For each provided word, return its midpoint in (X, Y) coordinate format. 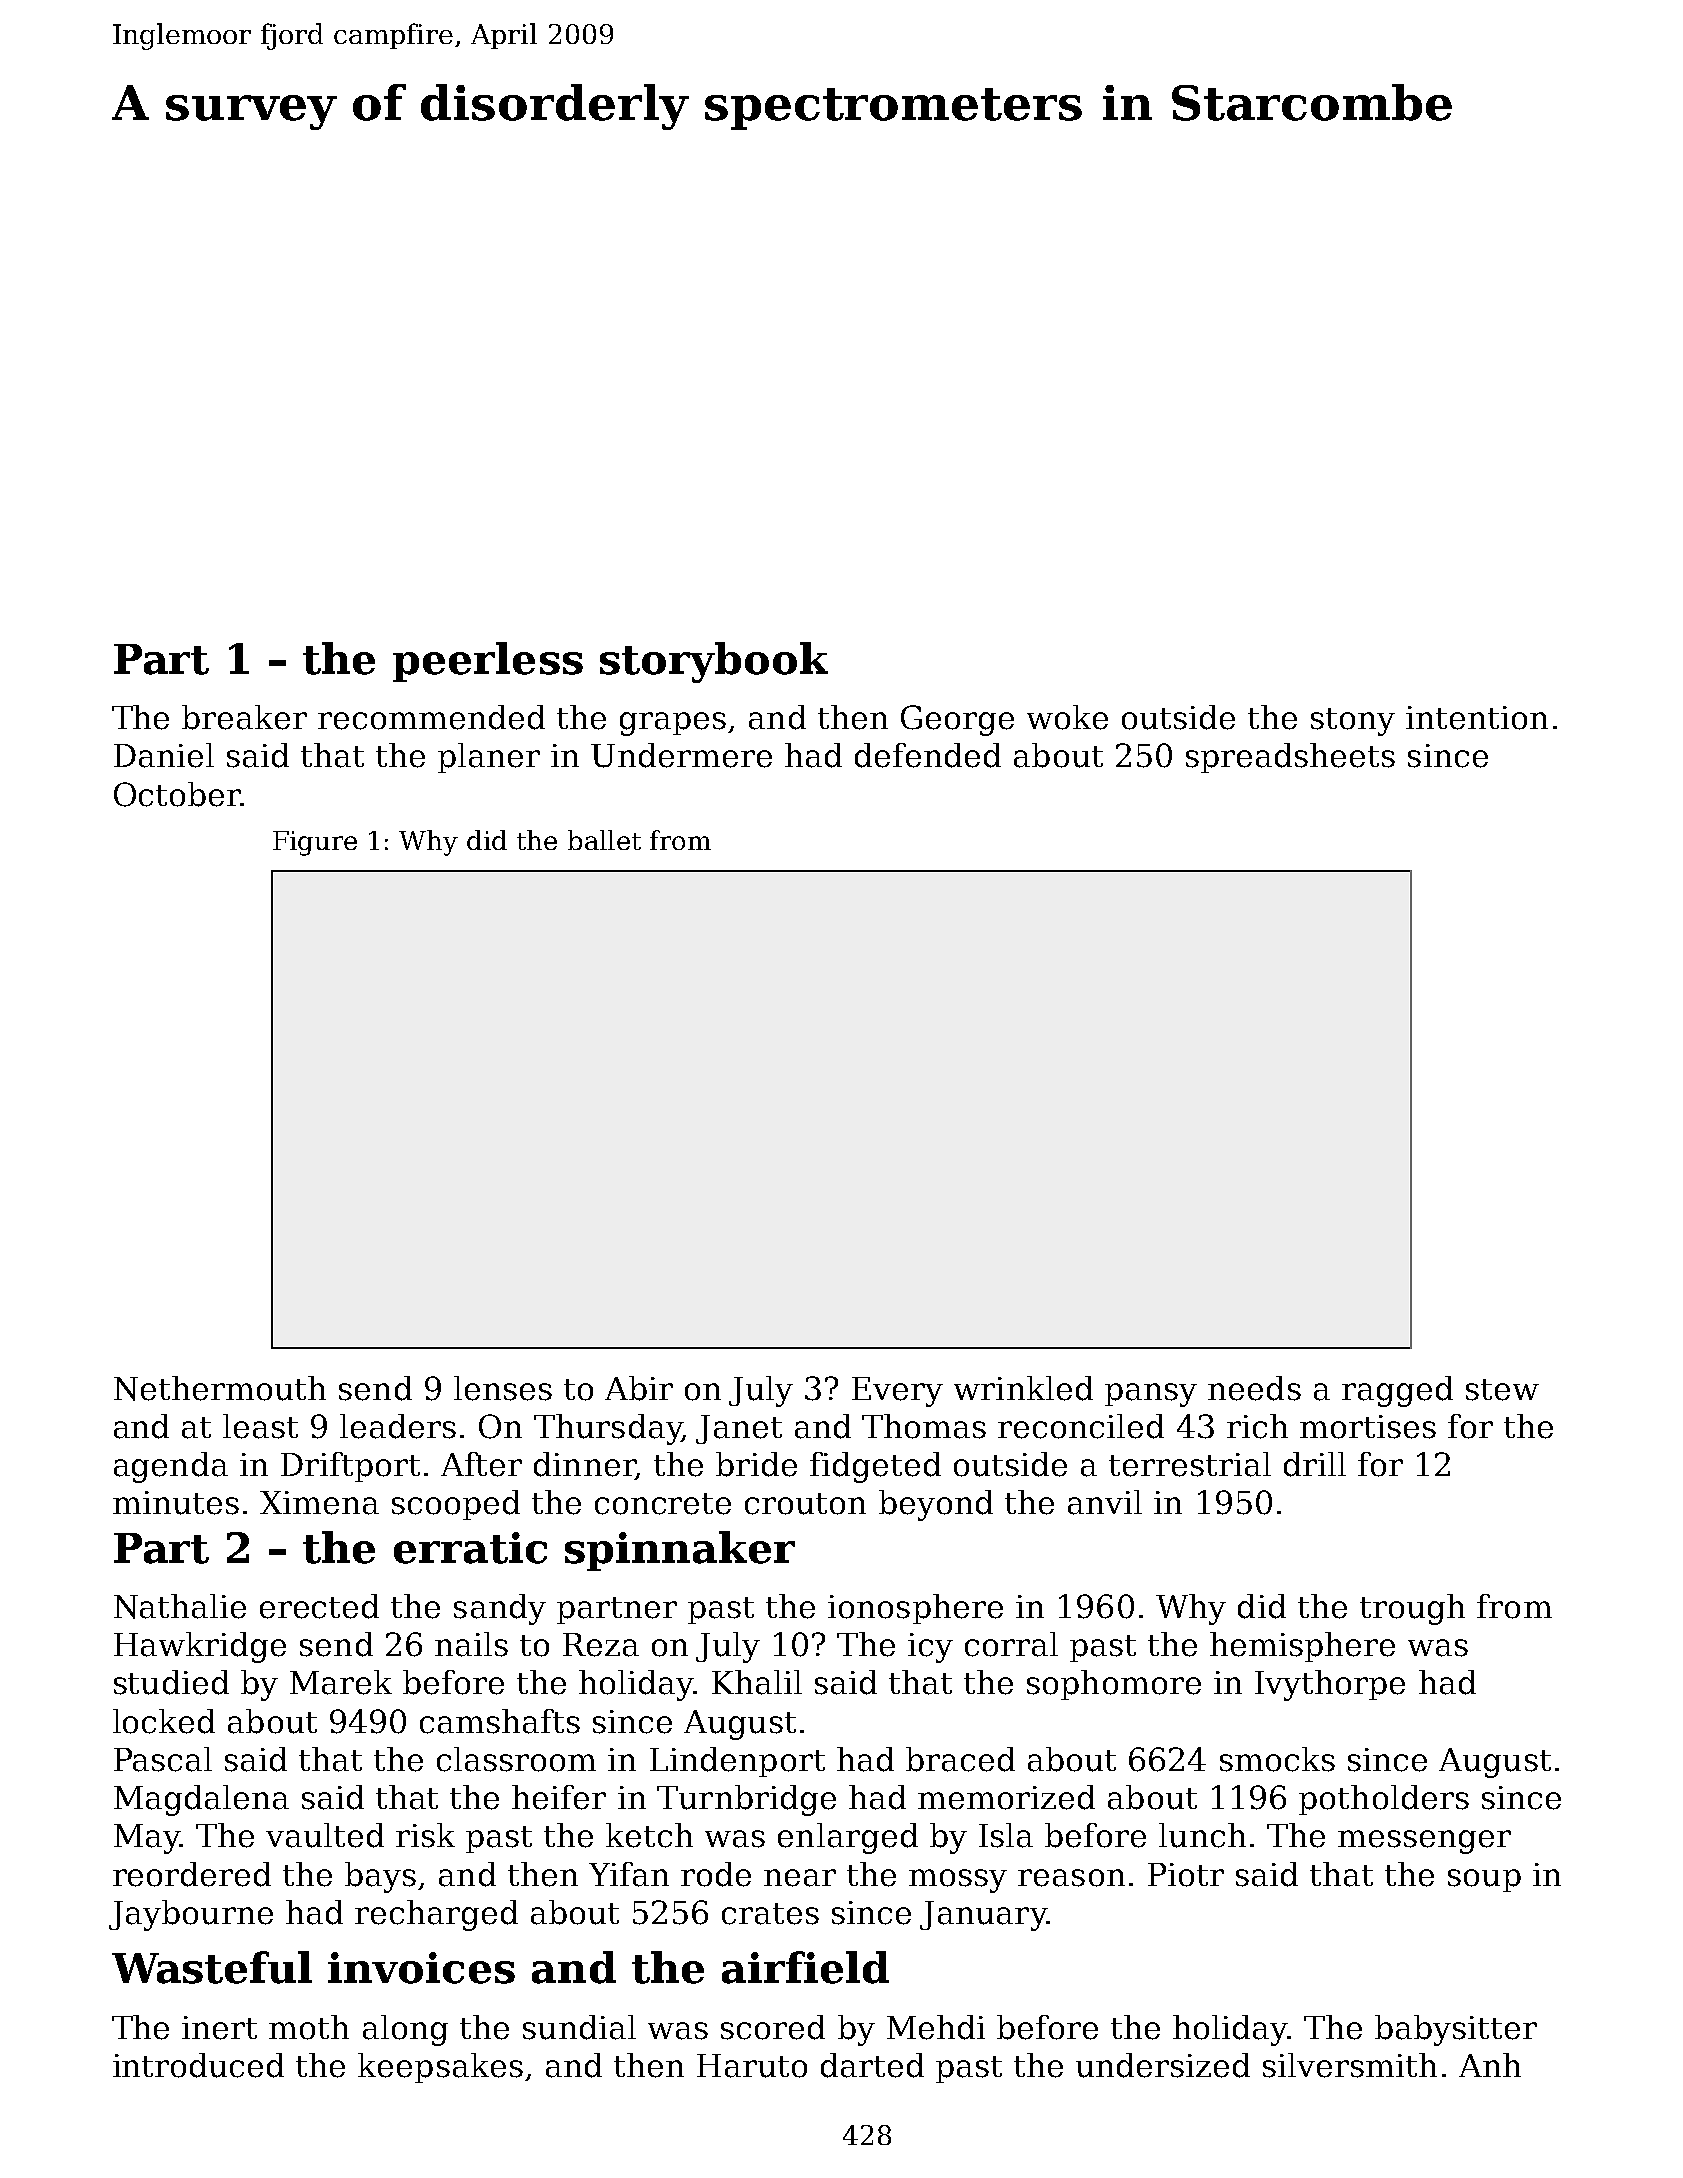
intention (1477, 718)
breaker (244, 717)
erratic (470, 1548)
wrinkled (1023, 1388)
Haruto (752, 2066)
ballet (604, 840)
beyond (936, 1505)
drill (1315, 1464)
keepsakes (440, 2068)
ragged (1397, 1391)
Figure (315, 843)
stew (1502, 1390)
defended (928, 755)
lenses (503, 1388)
